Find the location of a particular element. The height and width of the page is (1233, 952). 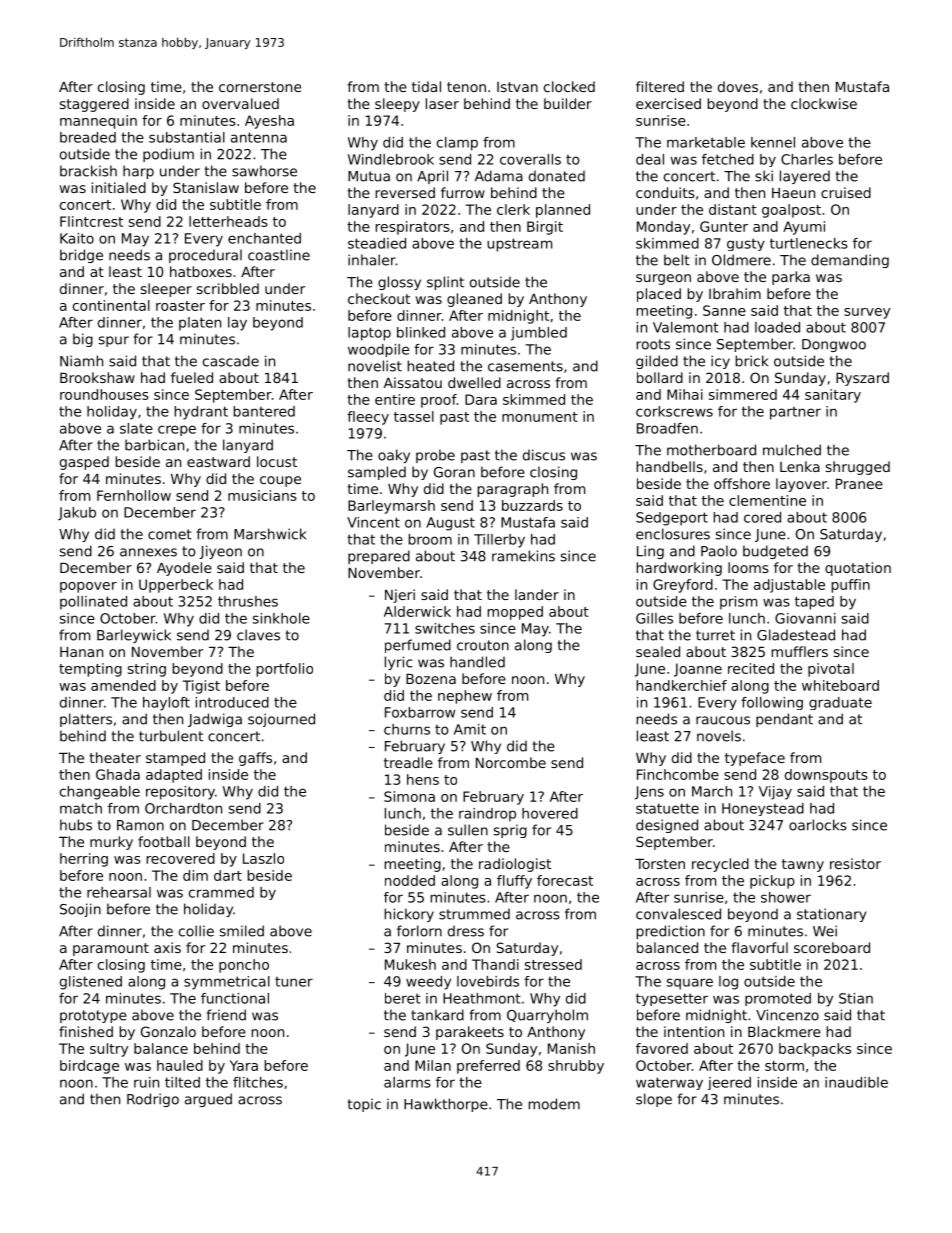

tidal is located at coordinates (426, 86).
